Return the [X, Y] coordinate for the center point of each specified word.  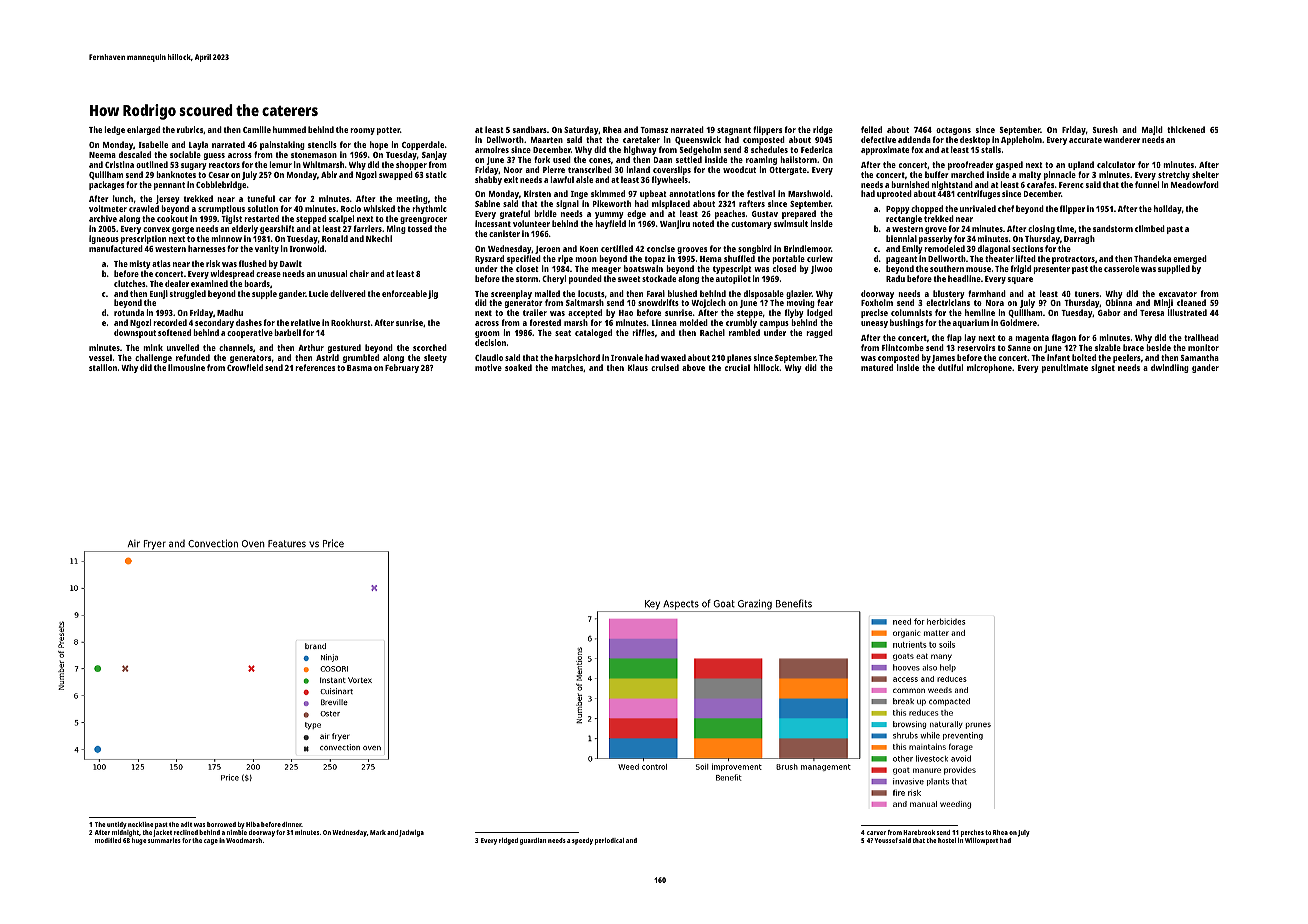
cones [600, 160]
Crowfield [245, 367]
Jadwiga [411, 833]
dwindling [1170, 368]
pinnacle [1060, 175]
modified [108, 840]
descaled [135, 154]
